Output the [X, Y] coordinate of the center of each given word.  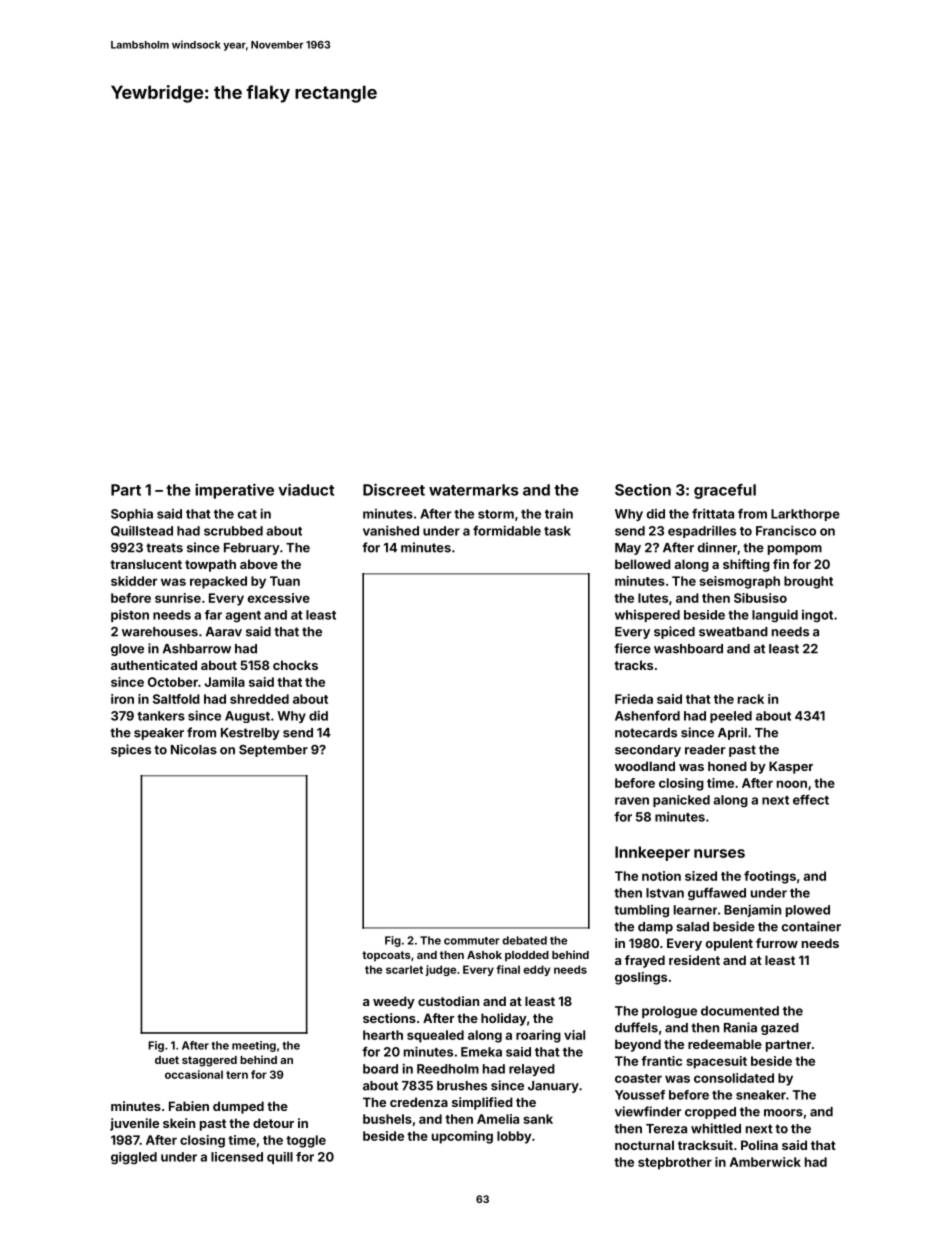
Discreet [394, 489]
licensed [237, 1157]
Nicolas [194, 749]
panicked [681, 801]
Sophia [132, 514]
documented [740, 1011]
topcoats [386, 956]
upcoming [462, 1137]
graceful [725, 491]
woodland [645, 766]
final [508, 969]
